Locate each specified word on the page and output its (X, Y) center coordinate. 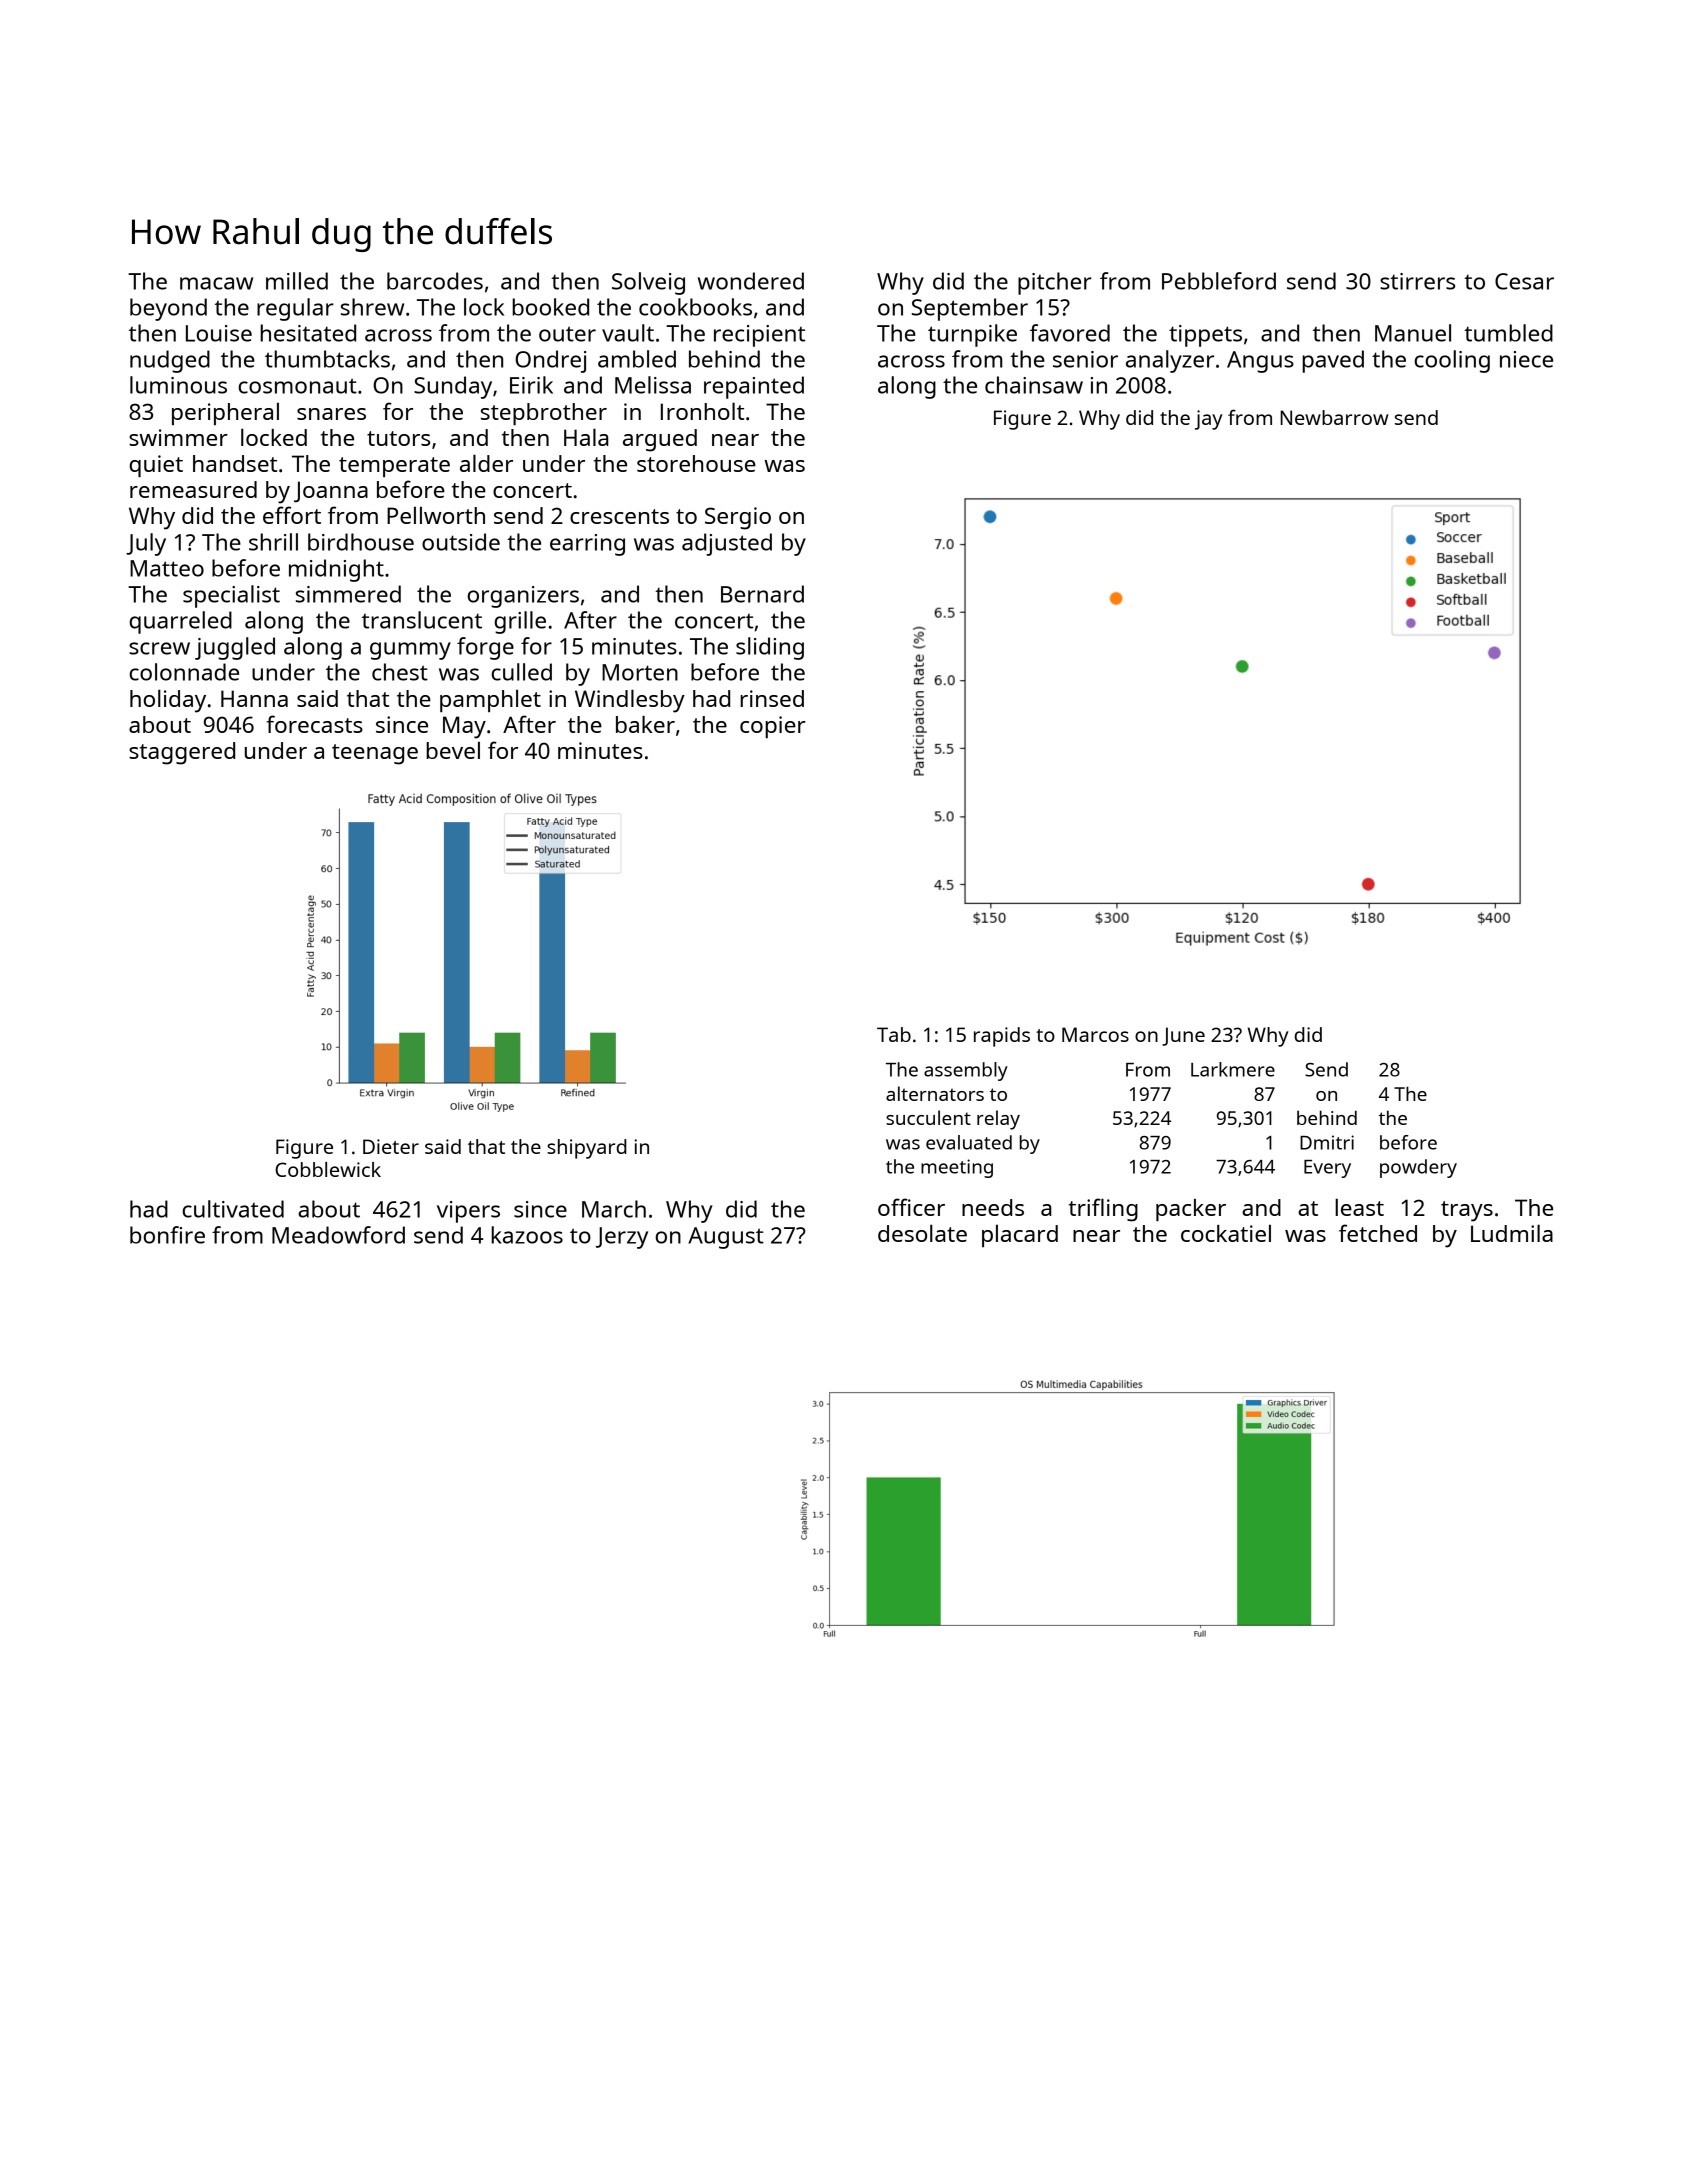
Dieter (391, 1146)
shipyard (587, 1149)
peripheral (225, 413)
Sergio (738, 518)
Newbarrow (1334, 417)
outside (461, 542)
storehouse (696, 463)
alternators (935, 1093)
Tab (894, 1034)
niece (1526, 359)
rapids (1002, 1037)
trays (1467, 1211)
